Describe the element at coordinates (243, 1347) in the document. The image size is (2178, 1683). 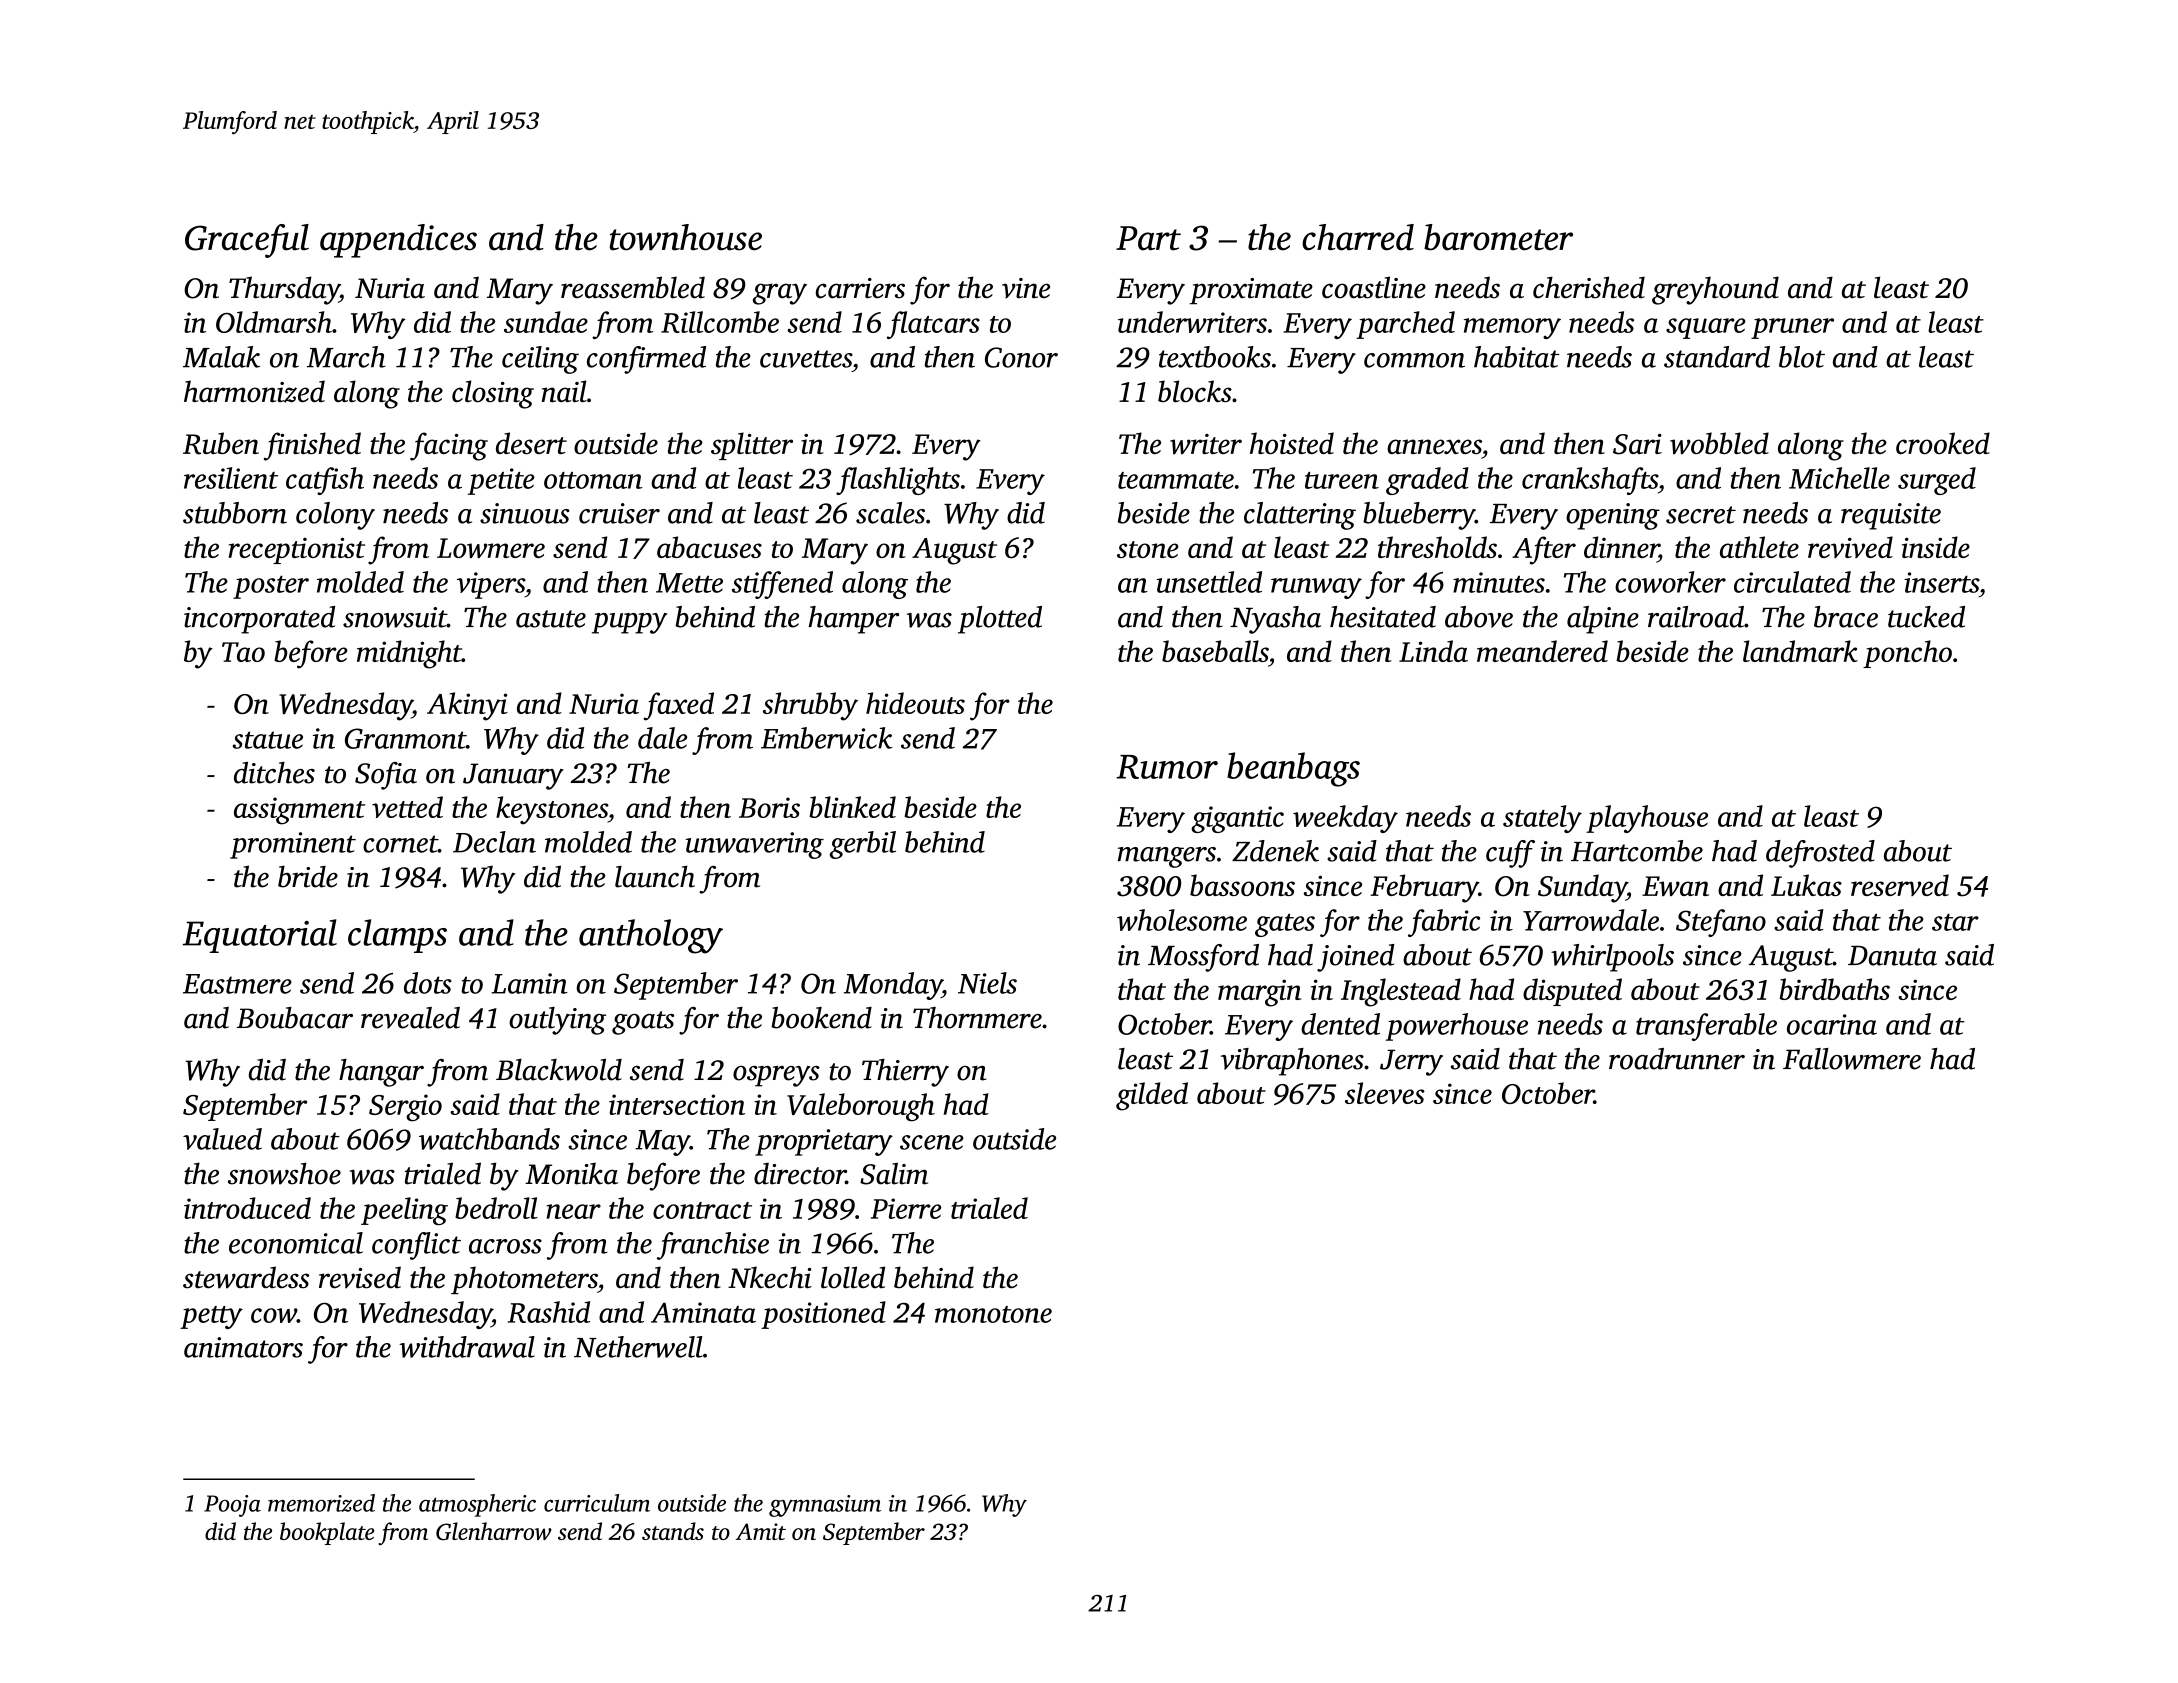
I see `animators` at that location.
